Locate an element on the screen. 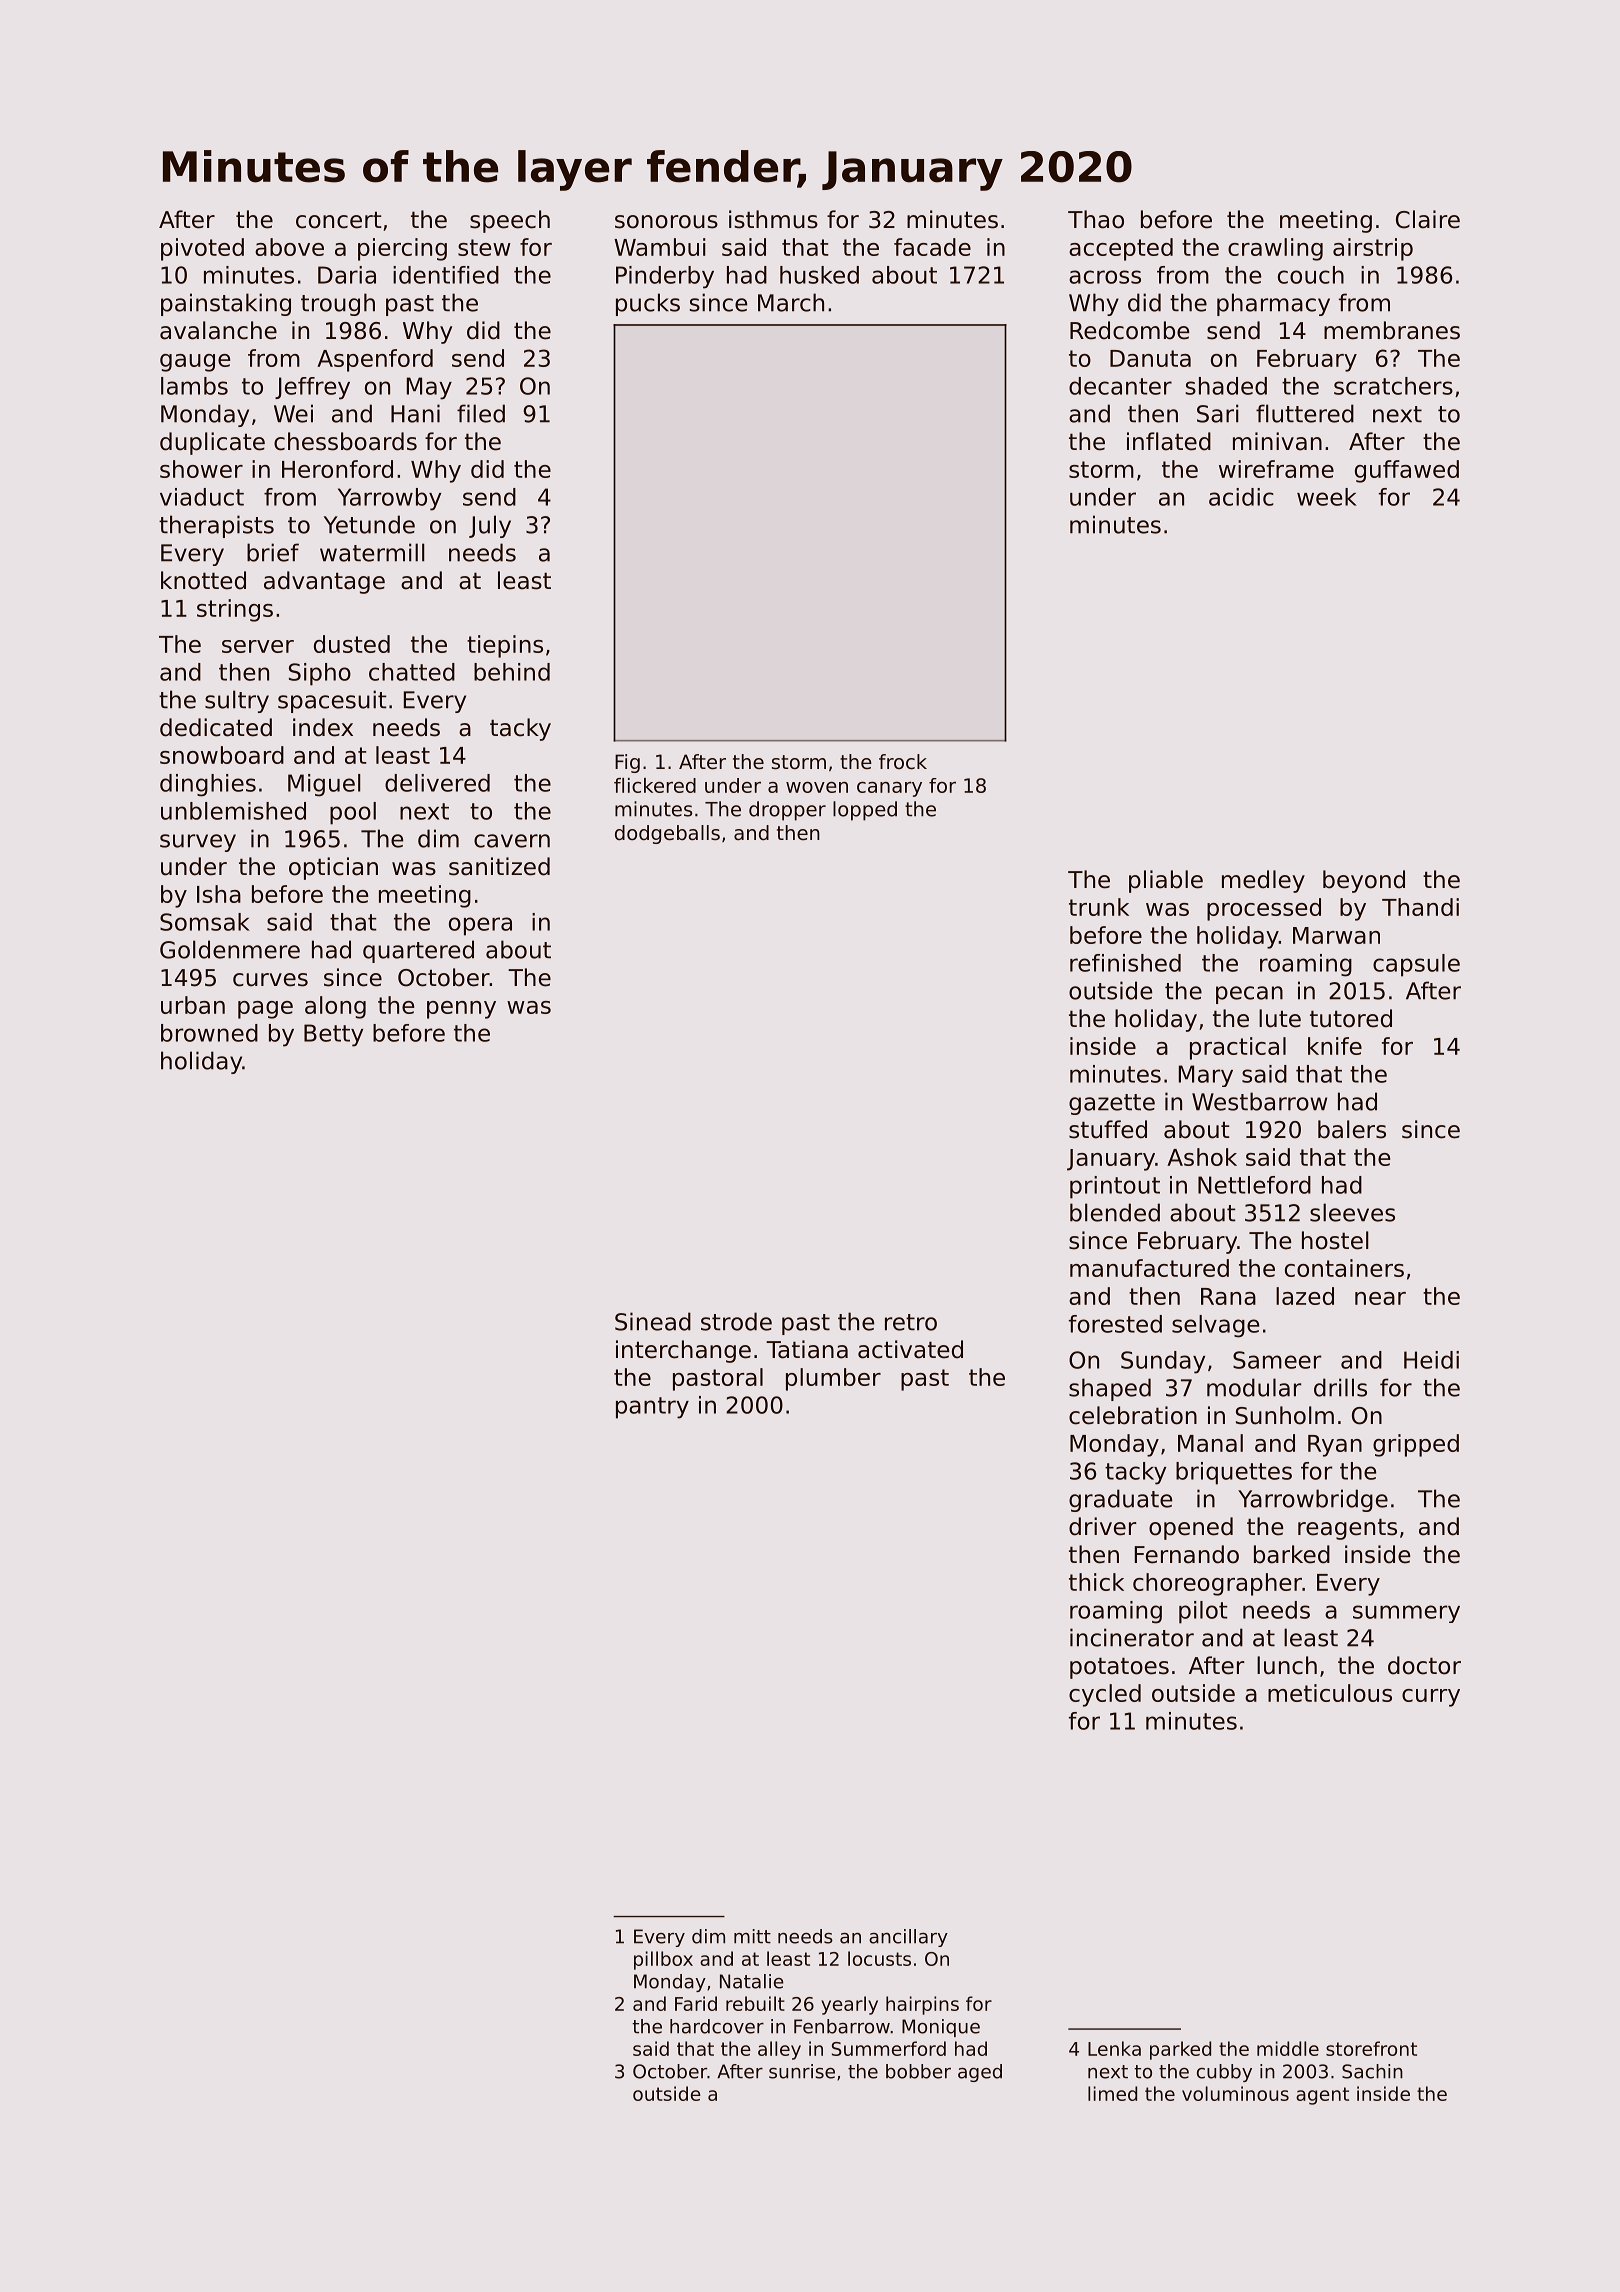  mitt is located at coordinates (752, 1936).
